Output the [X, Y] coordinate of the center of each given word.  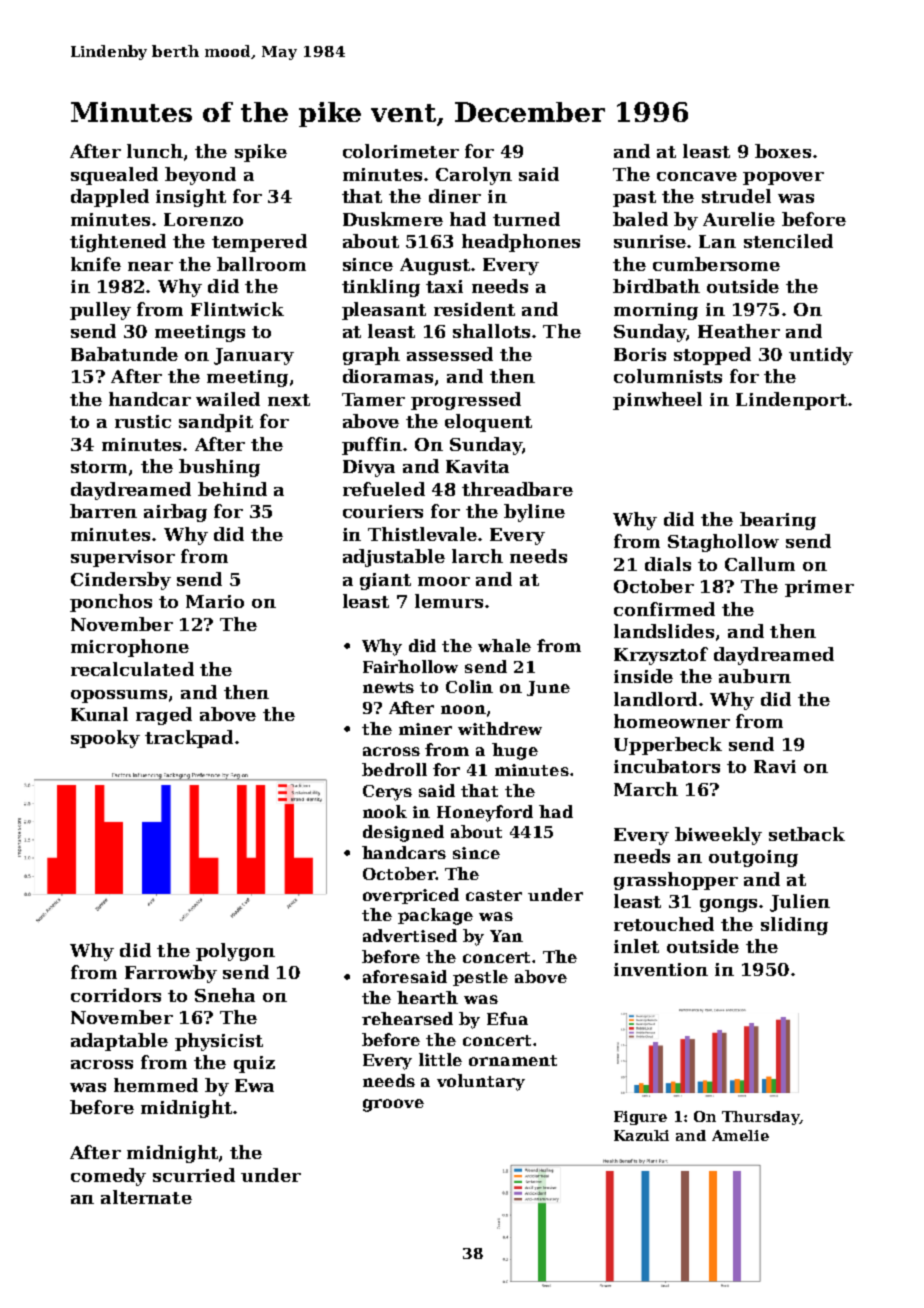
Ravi [775, 766]
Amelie [740, 1135]
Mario [215, 601]
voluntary [481, 1082]
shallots [491, 331]
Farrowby [171, 974]
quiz [254, 1064]
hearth [427, 997]
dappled [110, 198]
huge [515, 751]
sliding [794, 926]
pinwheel [657, 401]
